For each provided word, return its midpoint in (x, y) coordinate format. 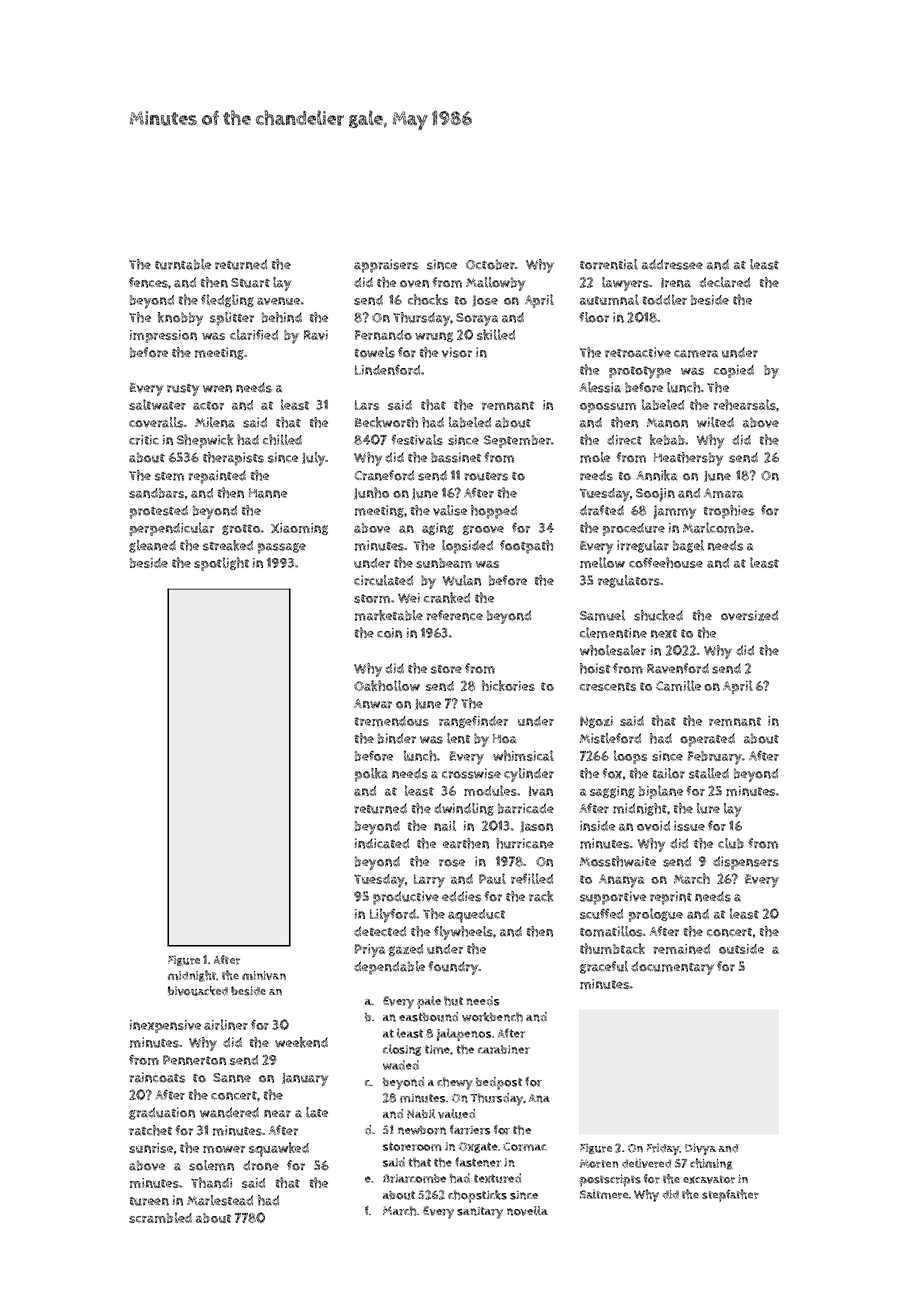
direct (624, 440)
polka (371, 775)
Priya (370, 951)
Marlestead (220, 1200)
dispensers (746, 863)
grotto (241, 529)
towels (375, 352)
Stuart (250, 283)
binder (397, 738)
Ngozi (596, 722)
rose (452, 863)
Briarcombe (414, 1178)
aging (438, 529)
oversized (749, 615)
